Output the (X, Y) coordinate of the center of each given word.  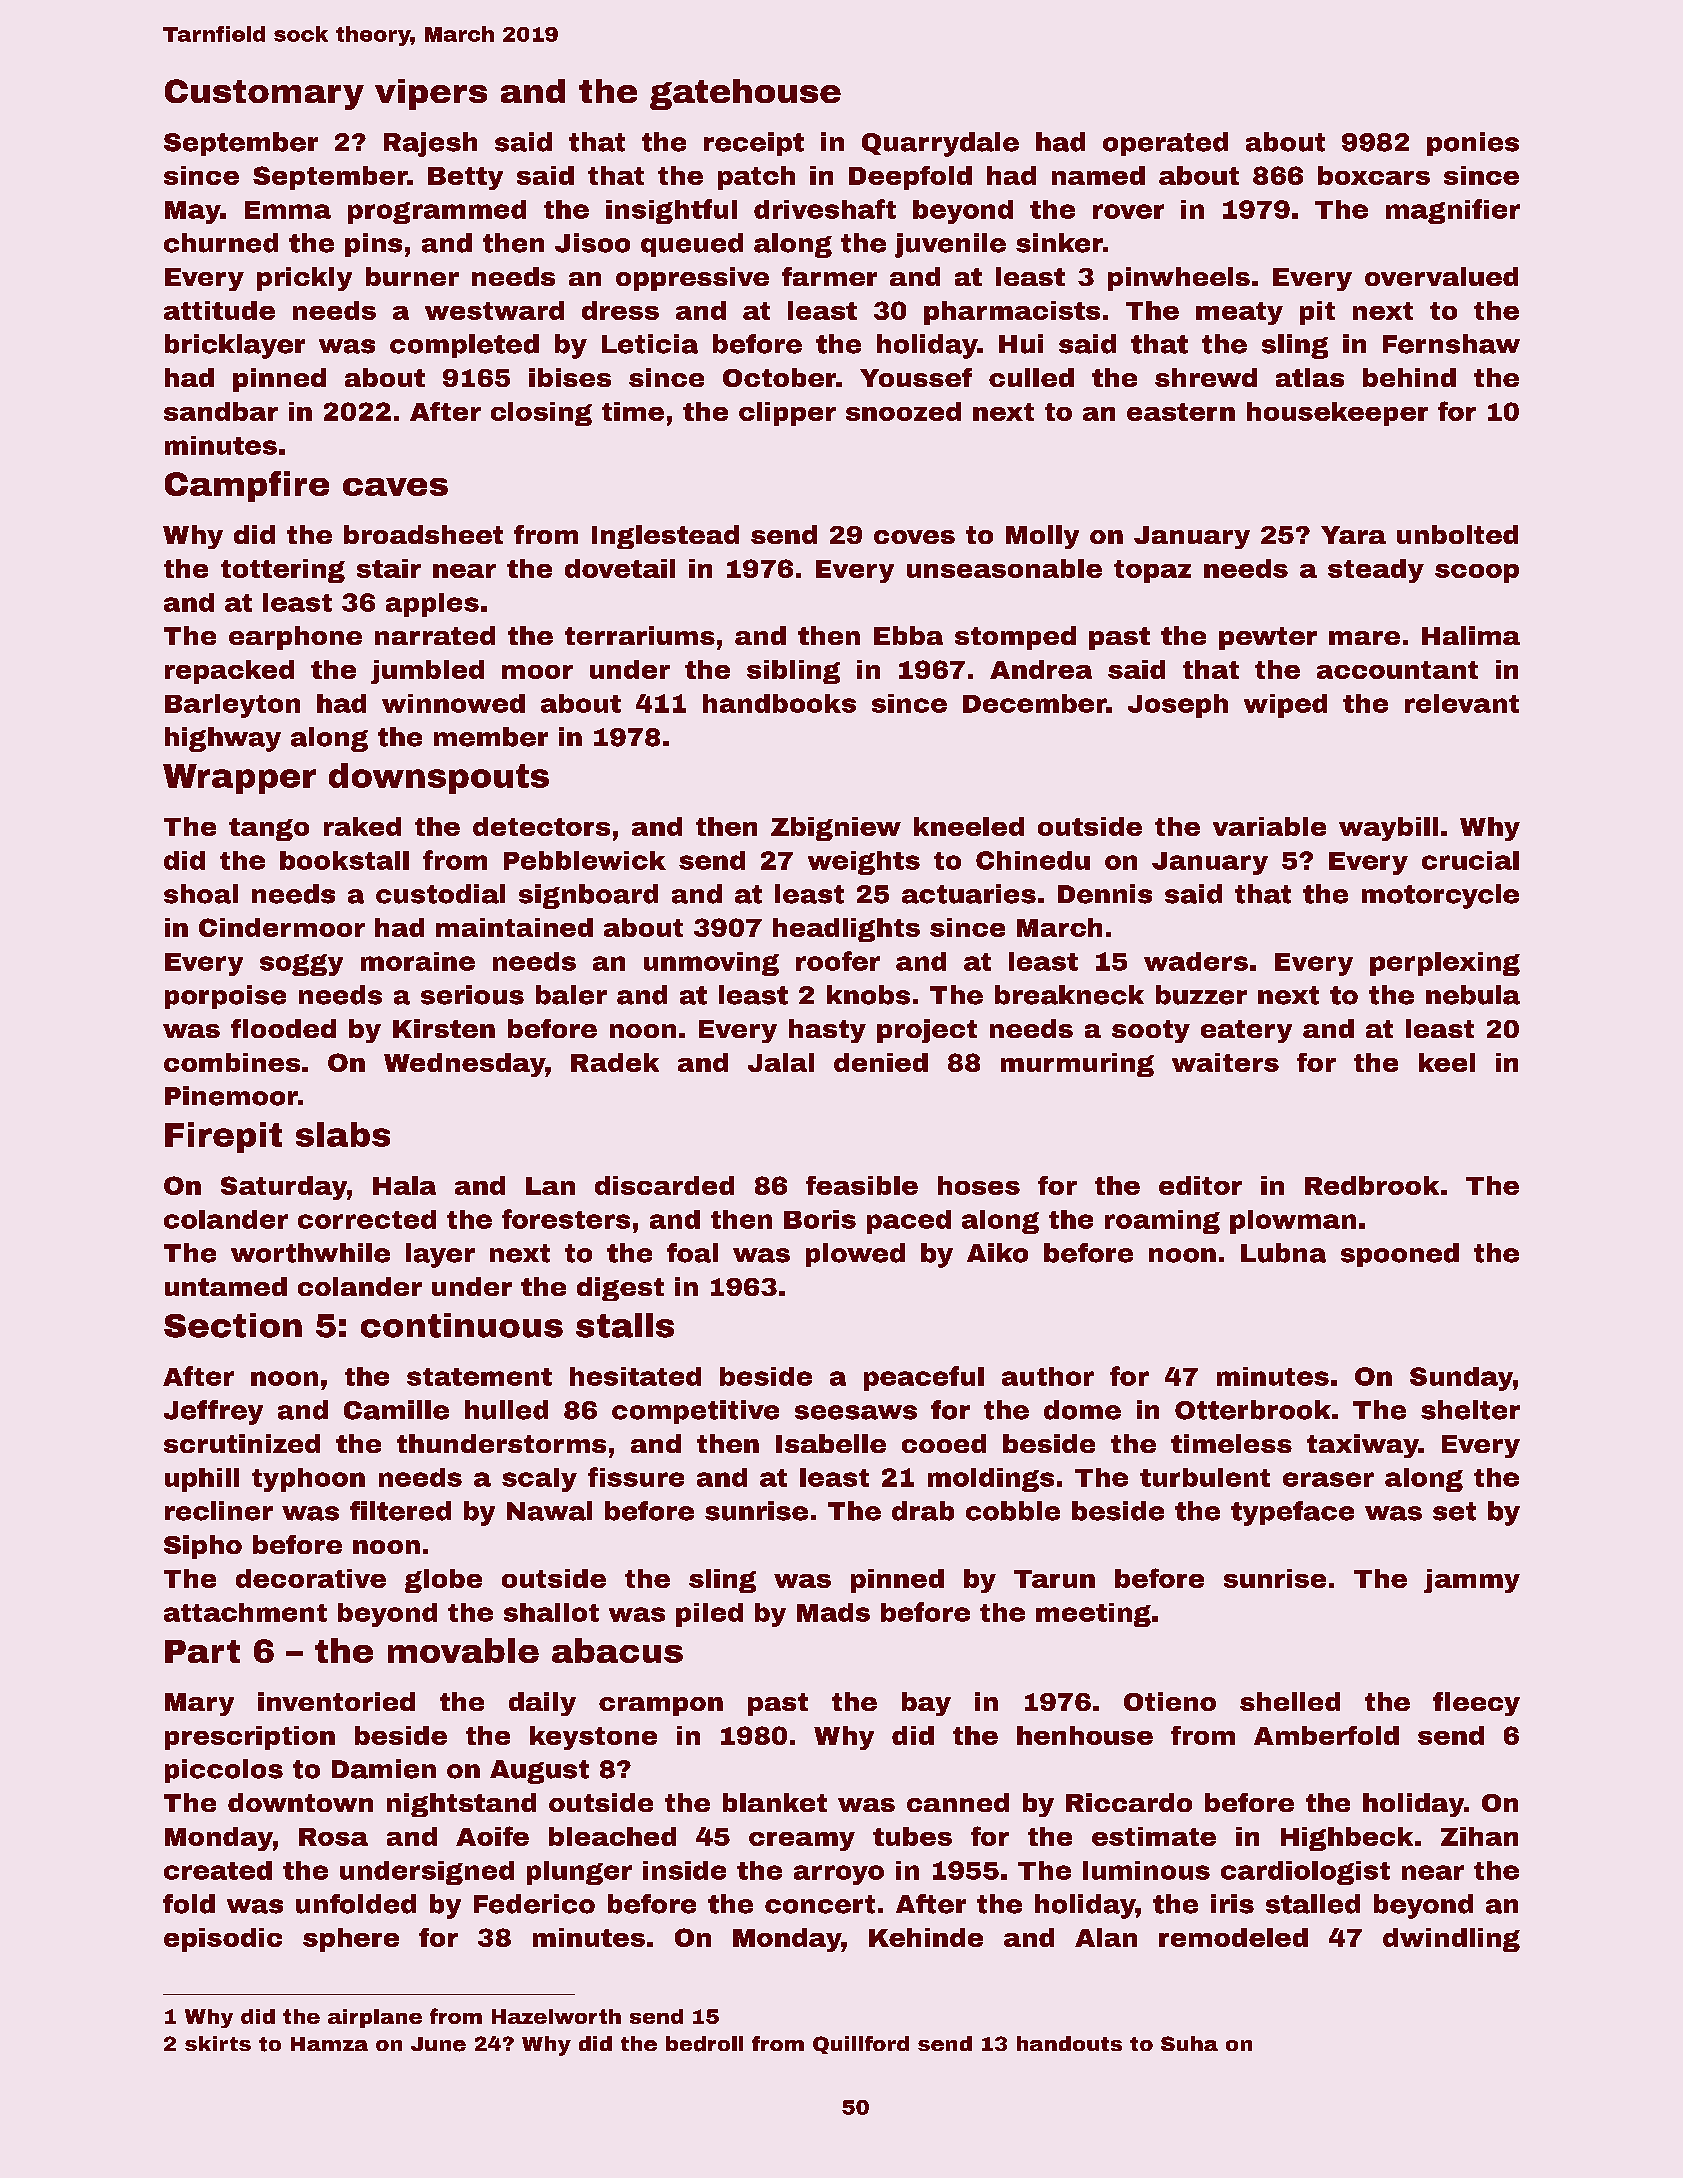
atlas (1310, 377)
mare (1364, 638)
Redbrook (1372, 1185)
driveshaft (825, 209)
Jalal (781, 1062)
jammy (1472, 1581)
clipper (787, 414)
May (193, 212)
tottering (283, 571)
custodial (440, 894)
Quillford (861, 2045)
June (438, 2044)
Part (202, 1651)
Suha (1189, 2043)
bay (926, 1704)
